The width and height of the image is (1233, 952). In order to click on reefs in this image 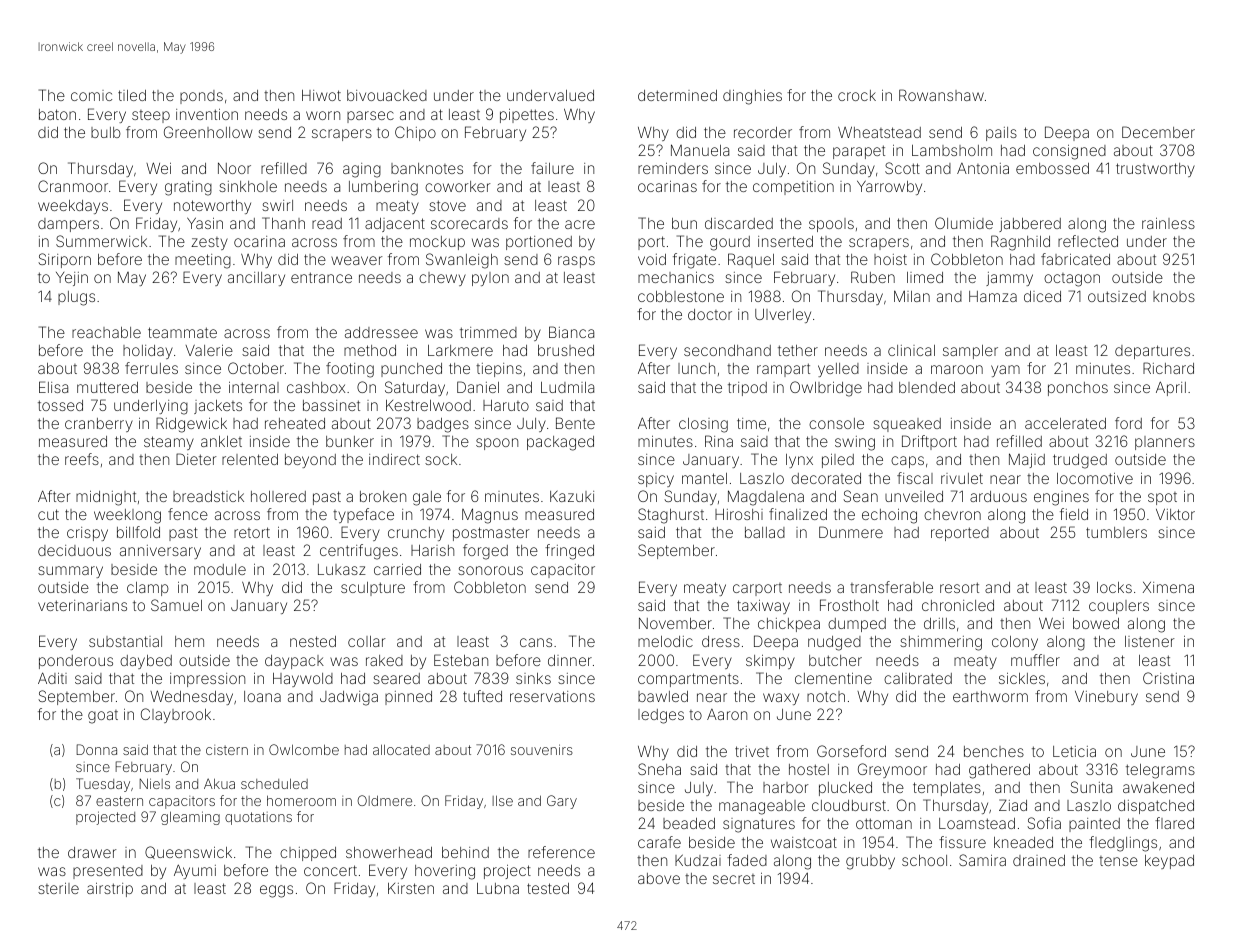, I will do `click(82, 459)`.
